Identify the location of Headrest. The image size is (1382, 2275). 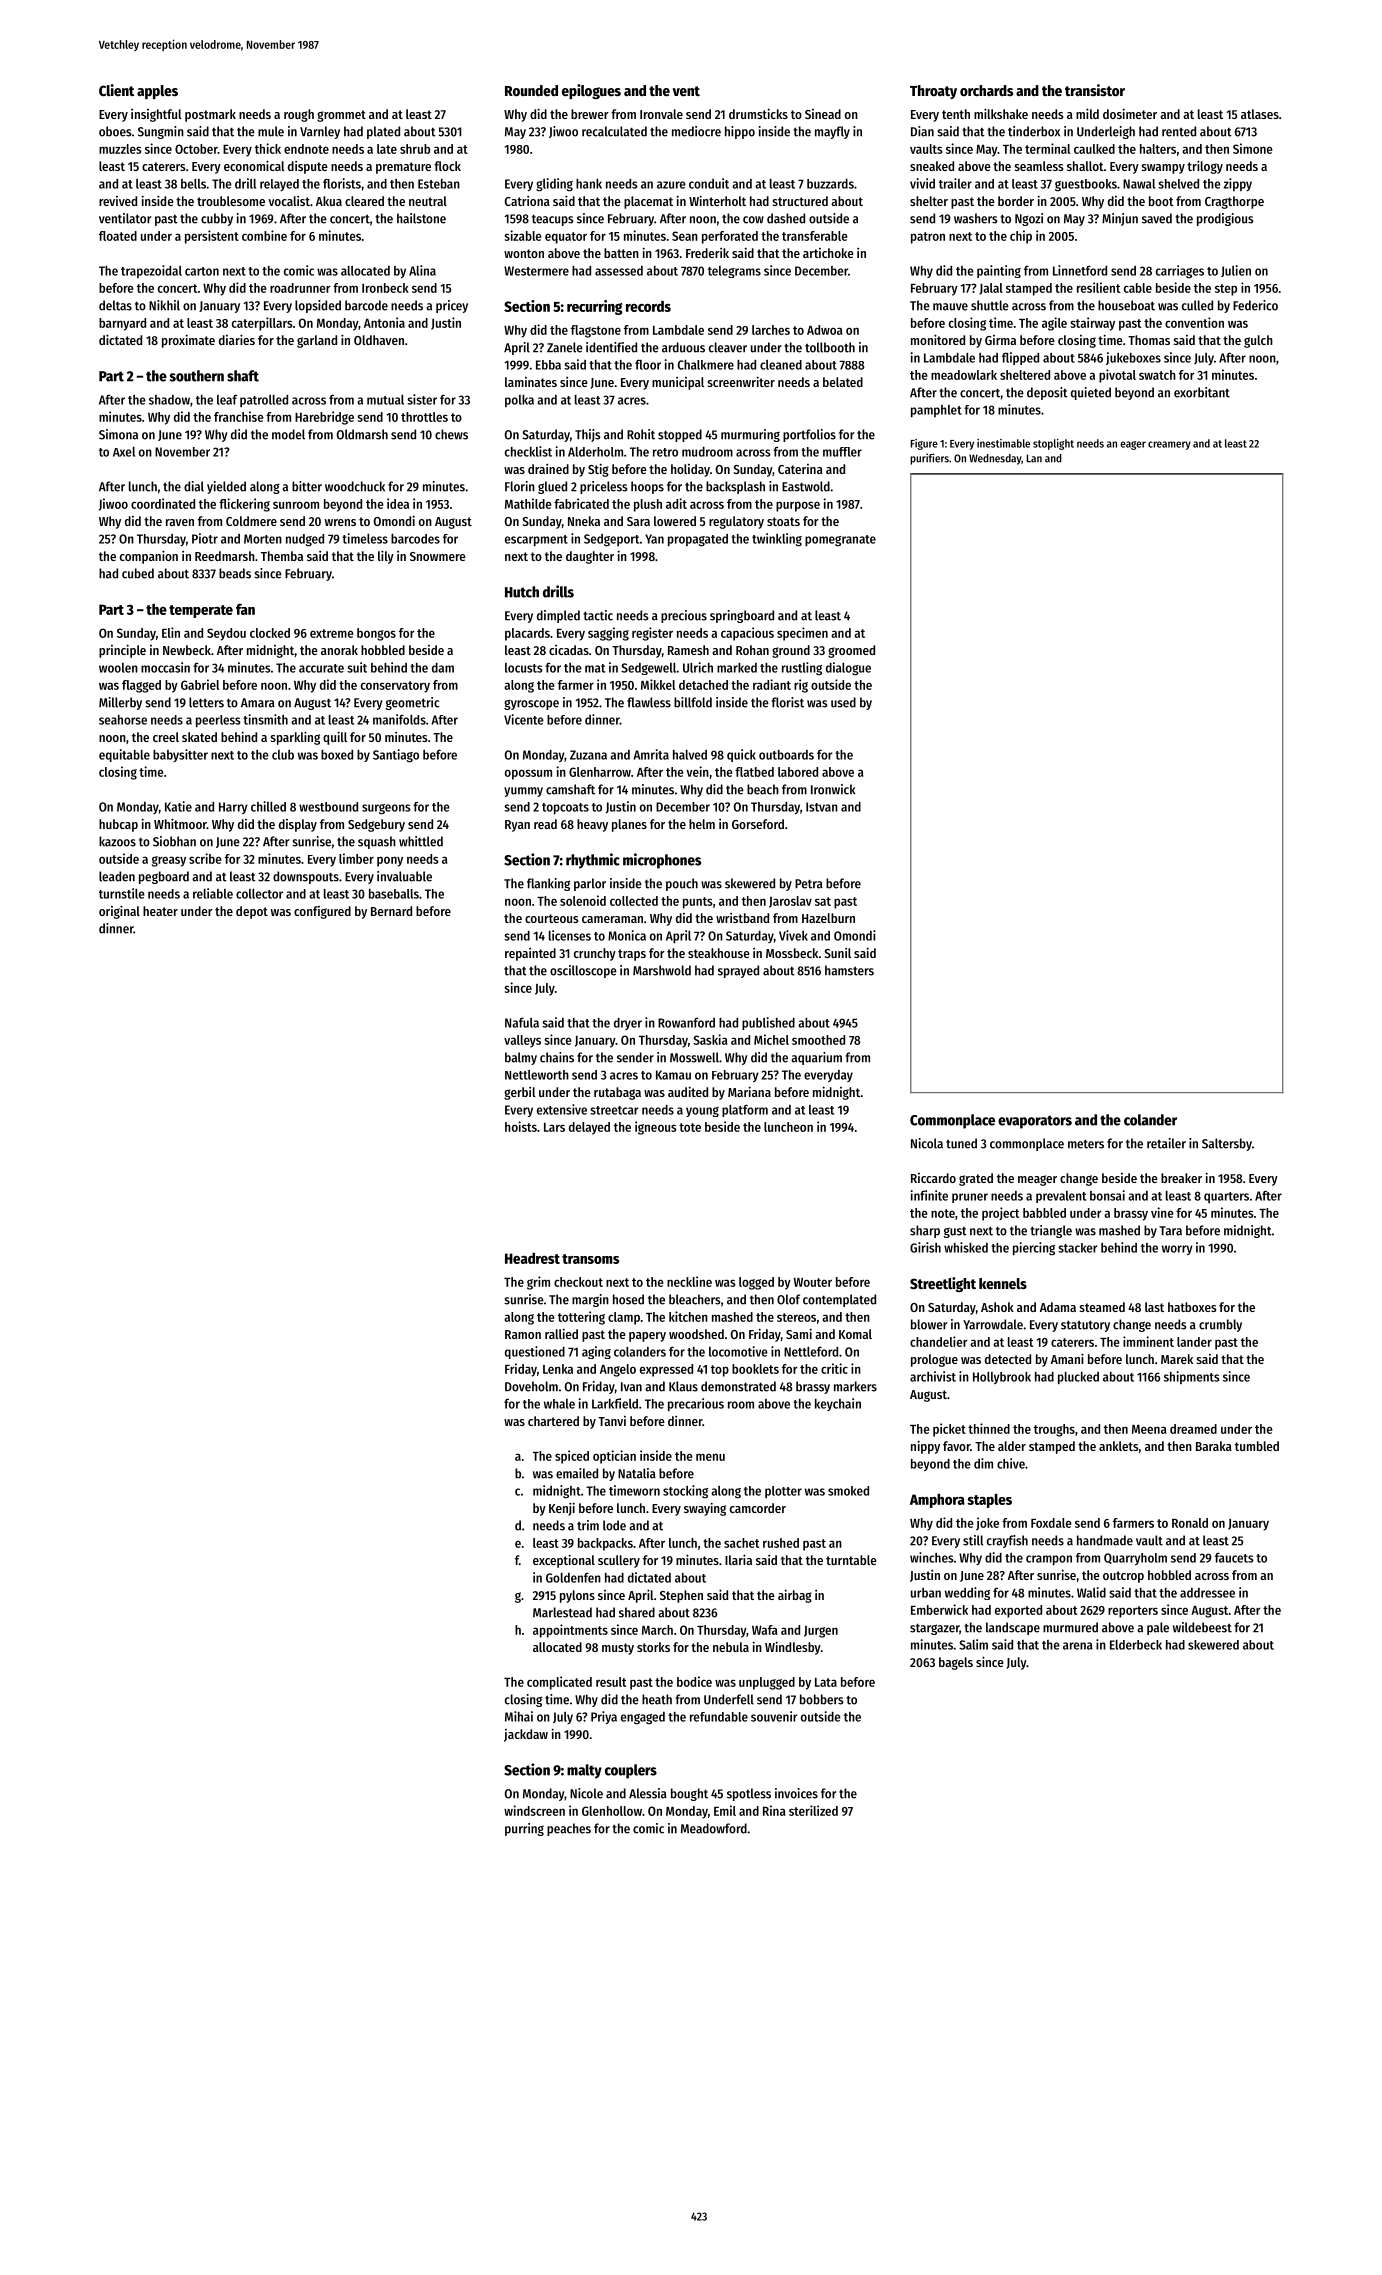
(532, 1258).
